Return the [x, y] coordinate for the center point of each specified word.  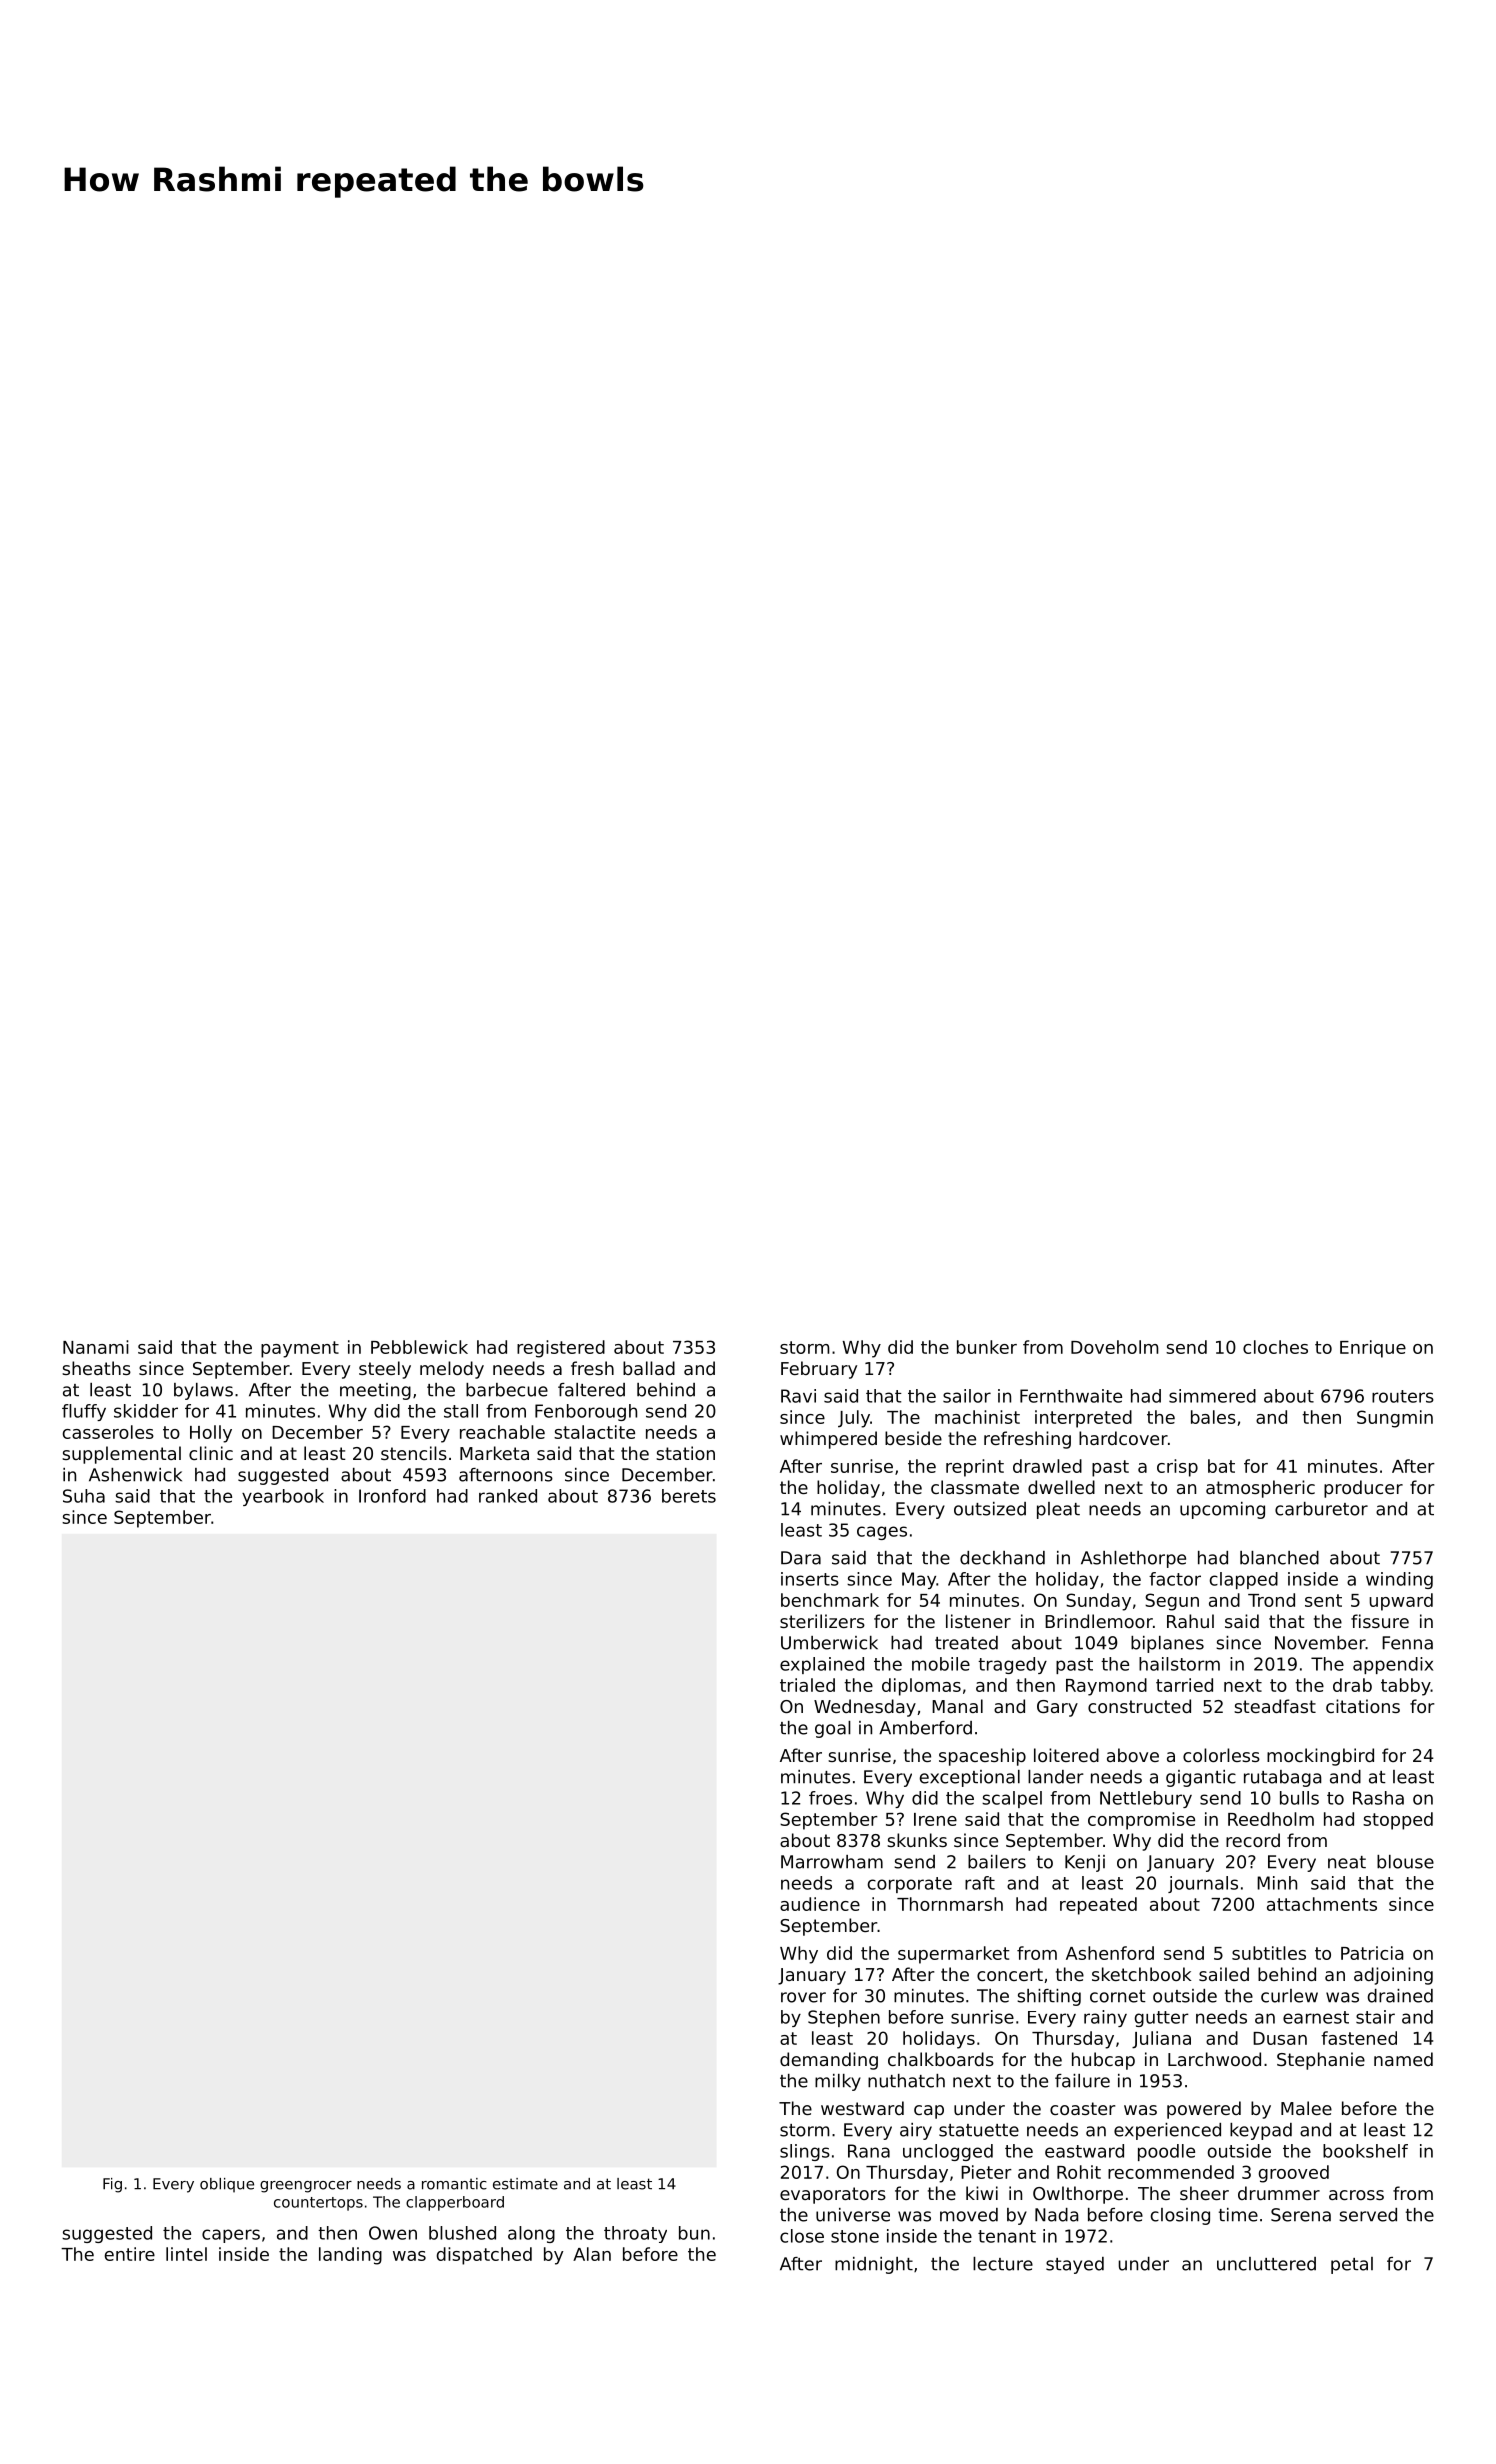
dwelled [1061, 1487]
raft [980, 1883]
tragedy [1012, 1665]
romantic [454, 2184]
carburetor [1321, 1509]
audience [820, 1904]
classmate [975, 1487]
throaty [635, 2234]
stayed [1075, 2265]
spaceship [982, 1757]
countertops [318, 2204]
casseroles [108, 1432]
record [1253, 1840]
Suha [84, 1496]
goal [833, 1729]
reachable [502, 1432]
